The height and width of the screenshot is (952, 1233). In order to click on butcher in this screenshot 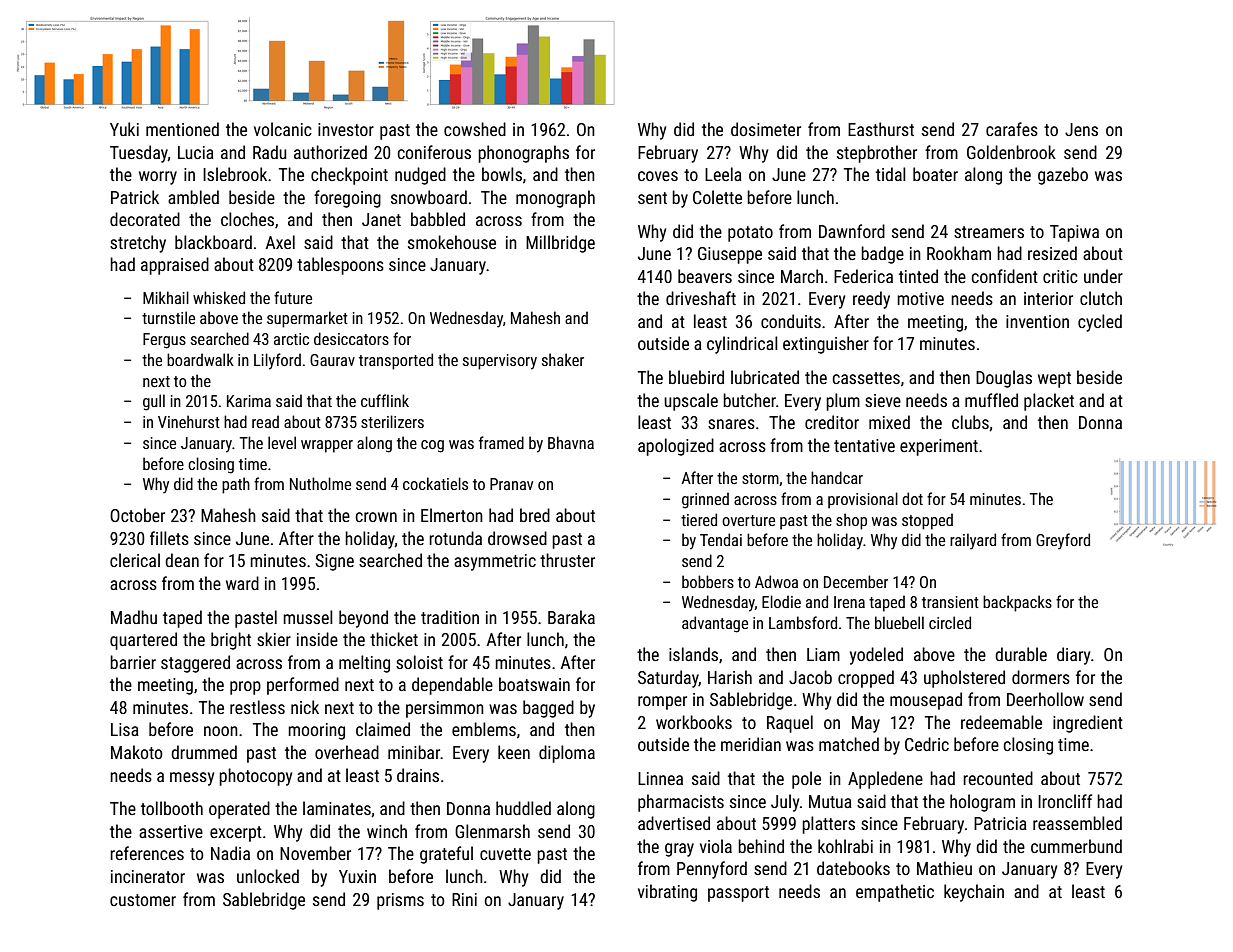, I will do `click(749, 400)`.
